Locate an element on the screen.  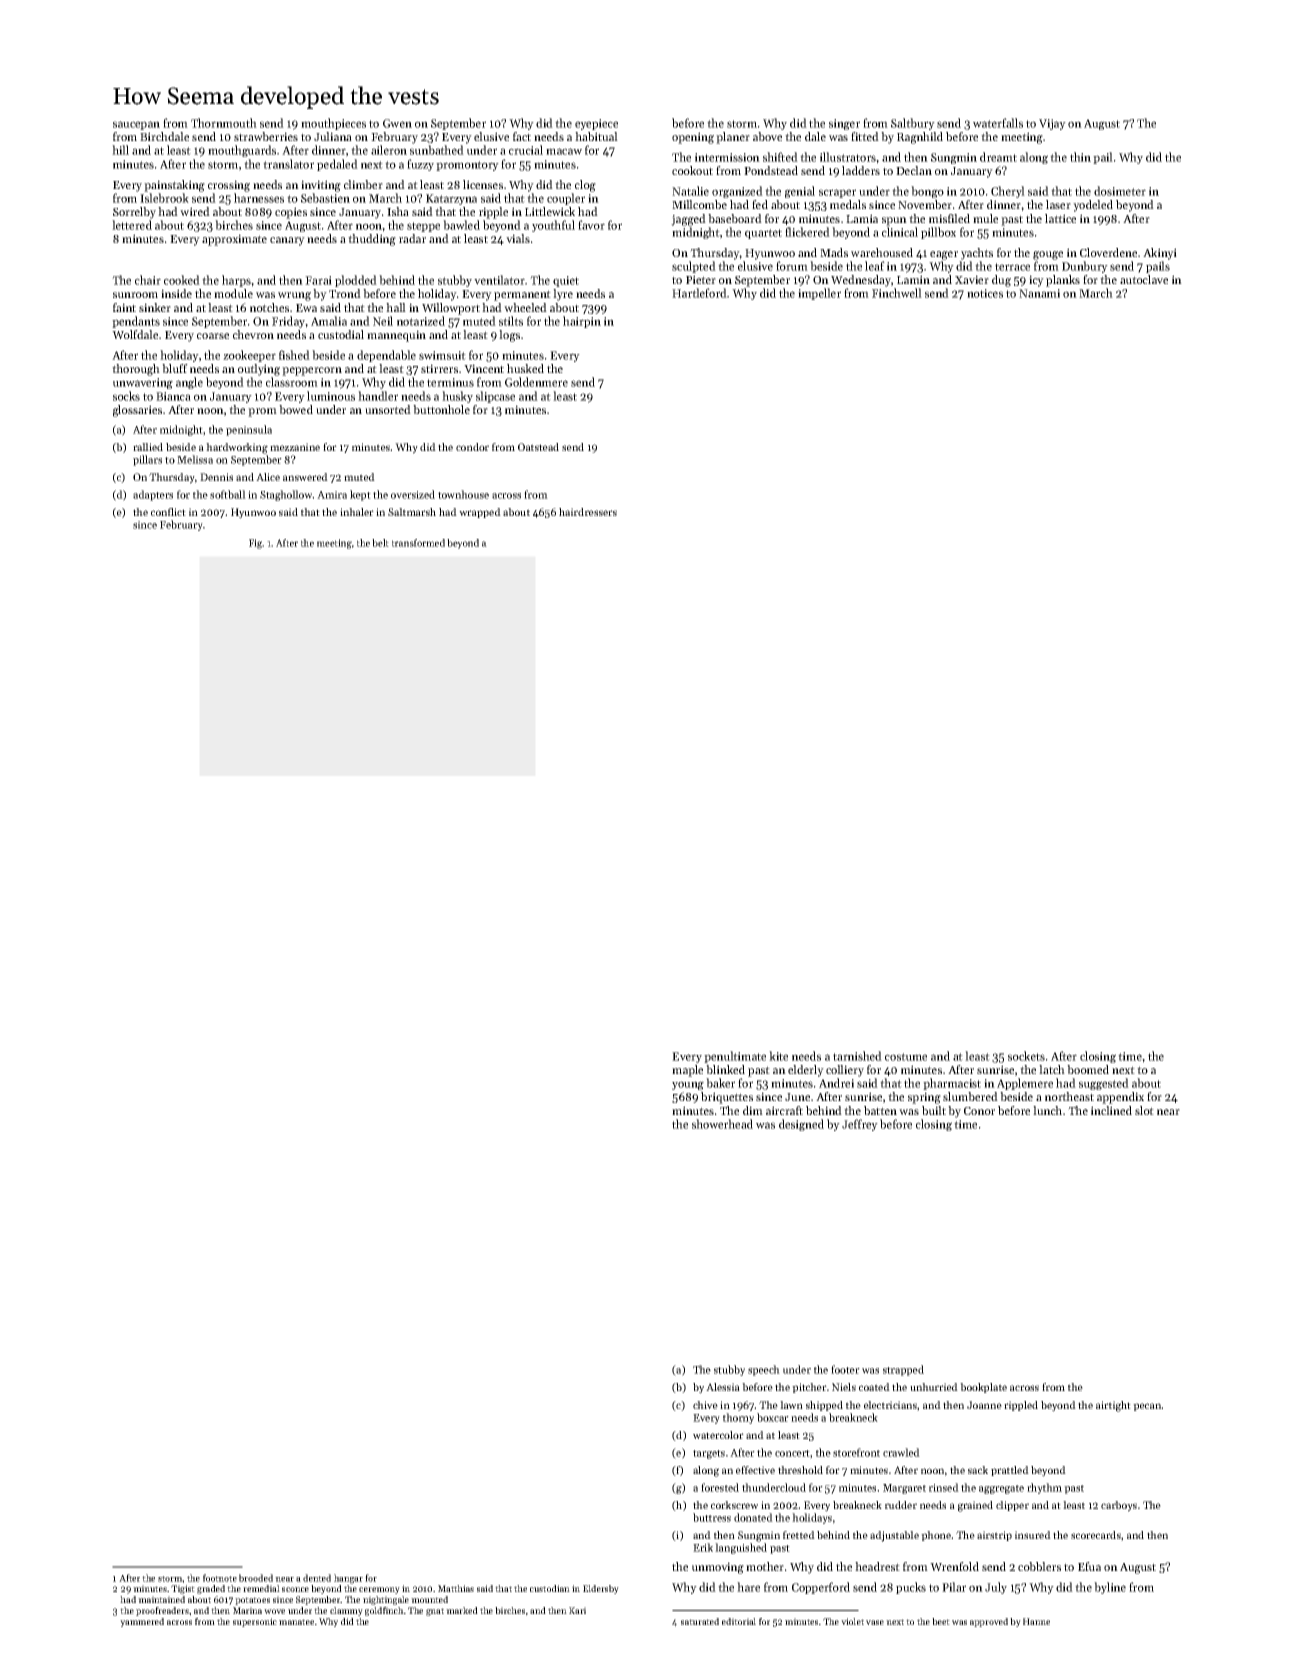
painstaking is located at coordinates (174, 186).
